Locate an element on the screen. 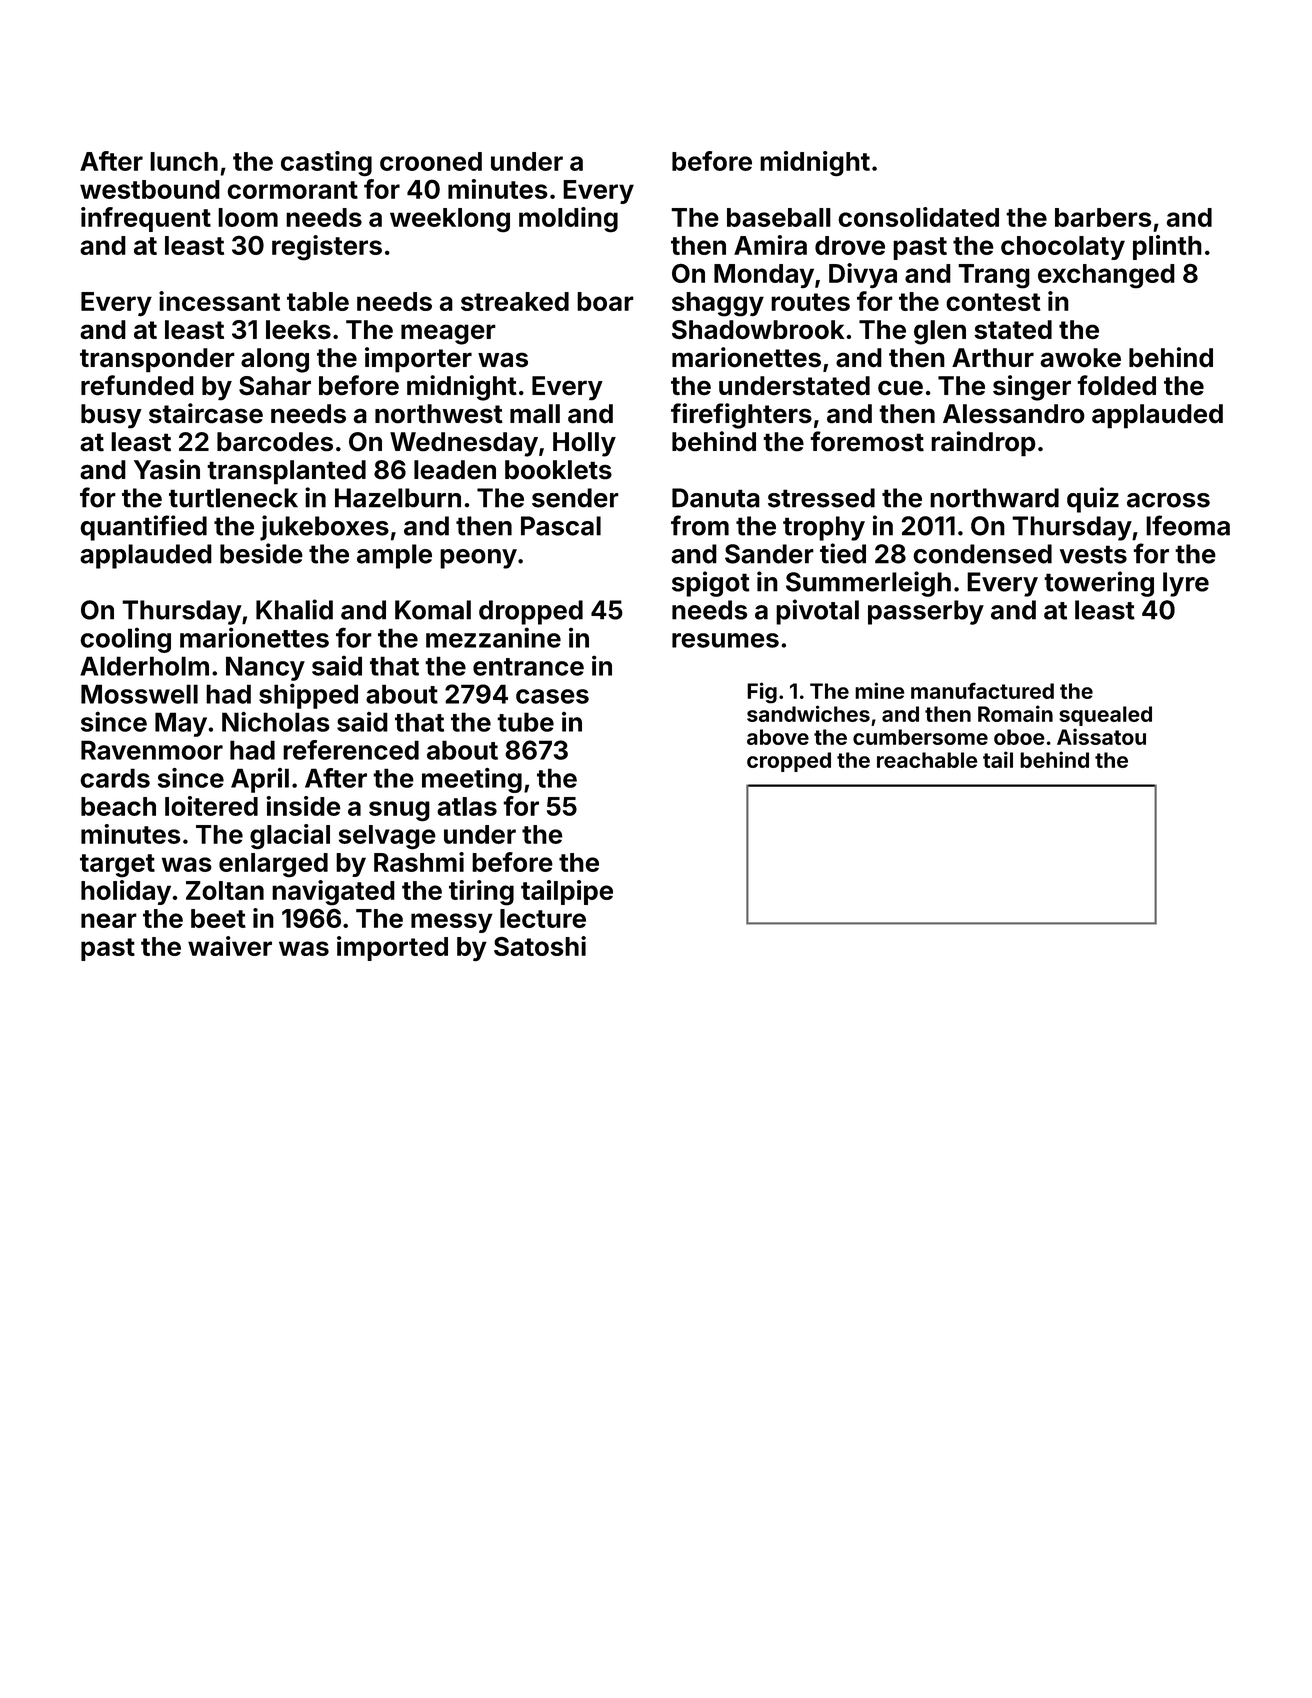 The image size is (1312, 1698). boar is located at coordinates (605, 301).
